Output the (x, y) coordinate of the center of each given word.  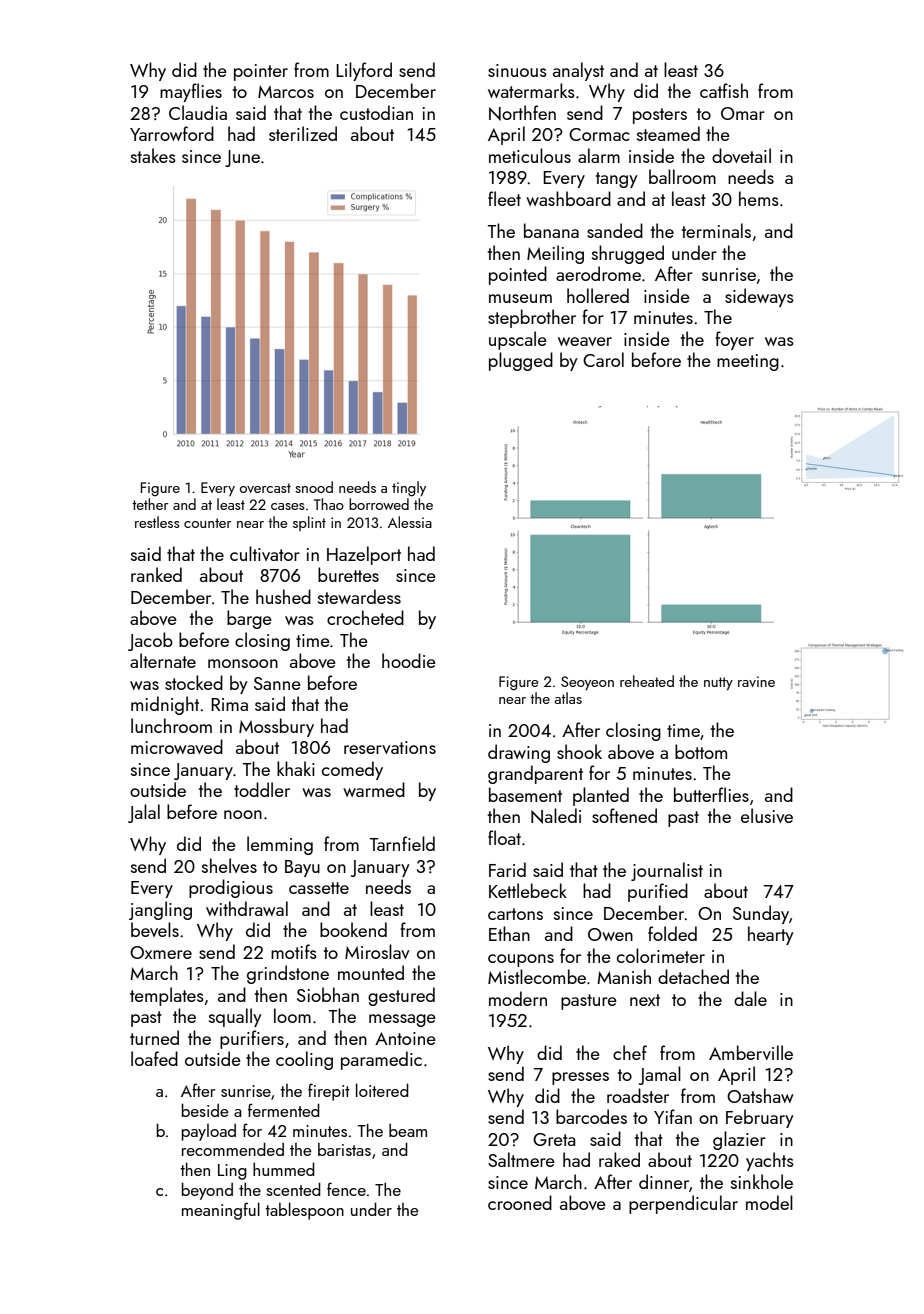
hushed (283, 596)
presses (580, 1078)
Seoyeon (587, 683)
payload (209, 1132)
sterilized (303, 133)
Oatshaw (760, 1095)
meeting (748, 362)
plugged (521, 361)
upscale (518, 340)
